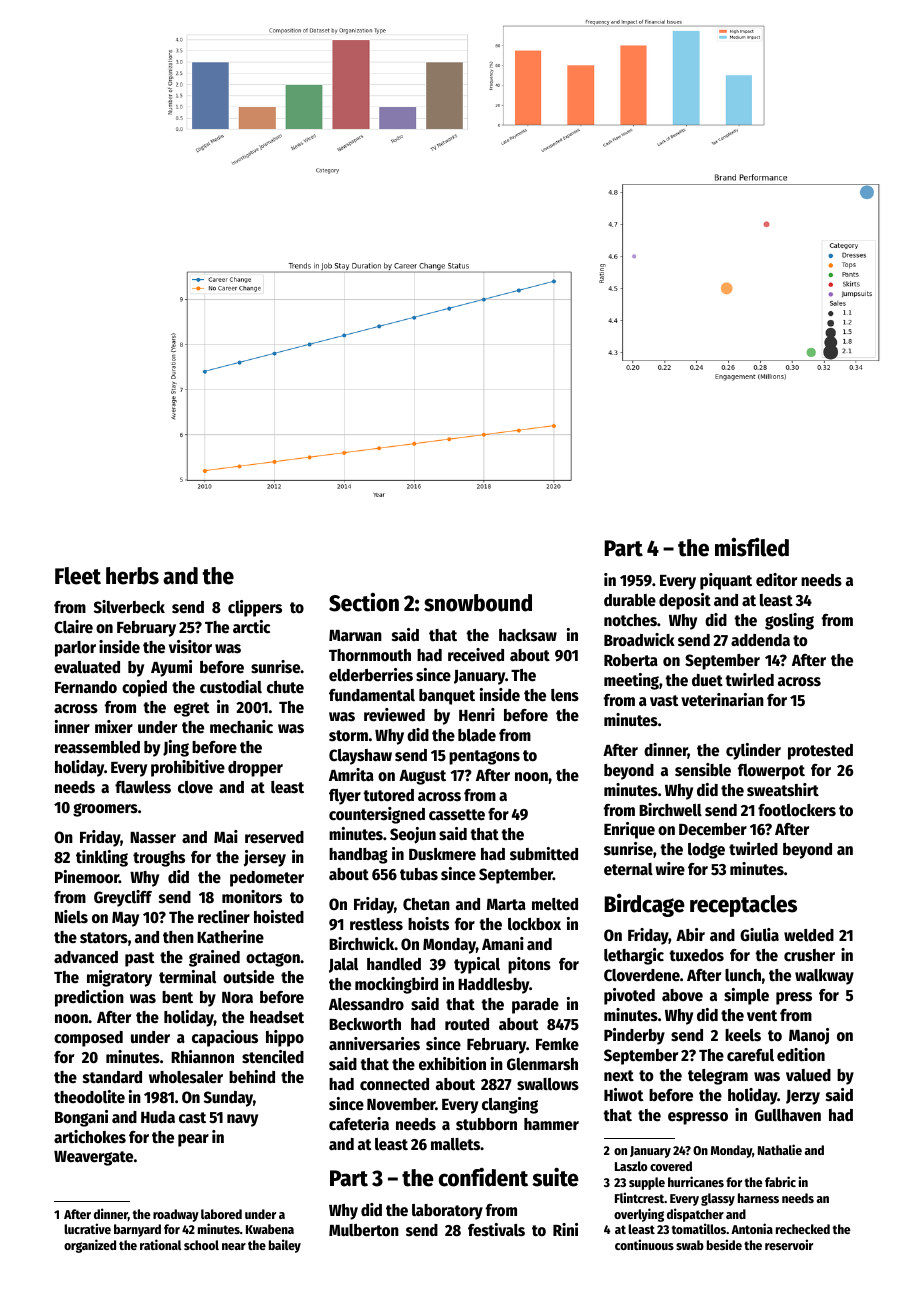 The height and width of the screenshot is (1316, 908). I want to click on Section, so click(364, 602).
